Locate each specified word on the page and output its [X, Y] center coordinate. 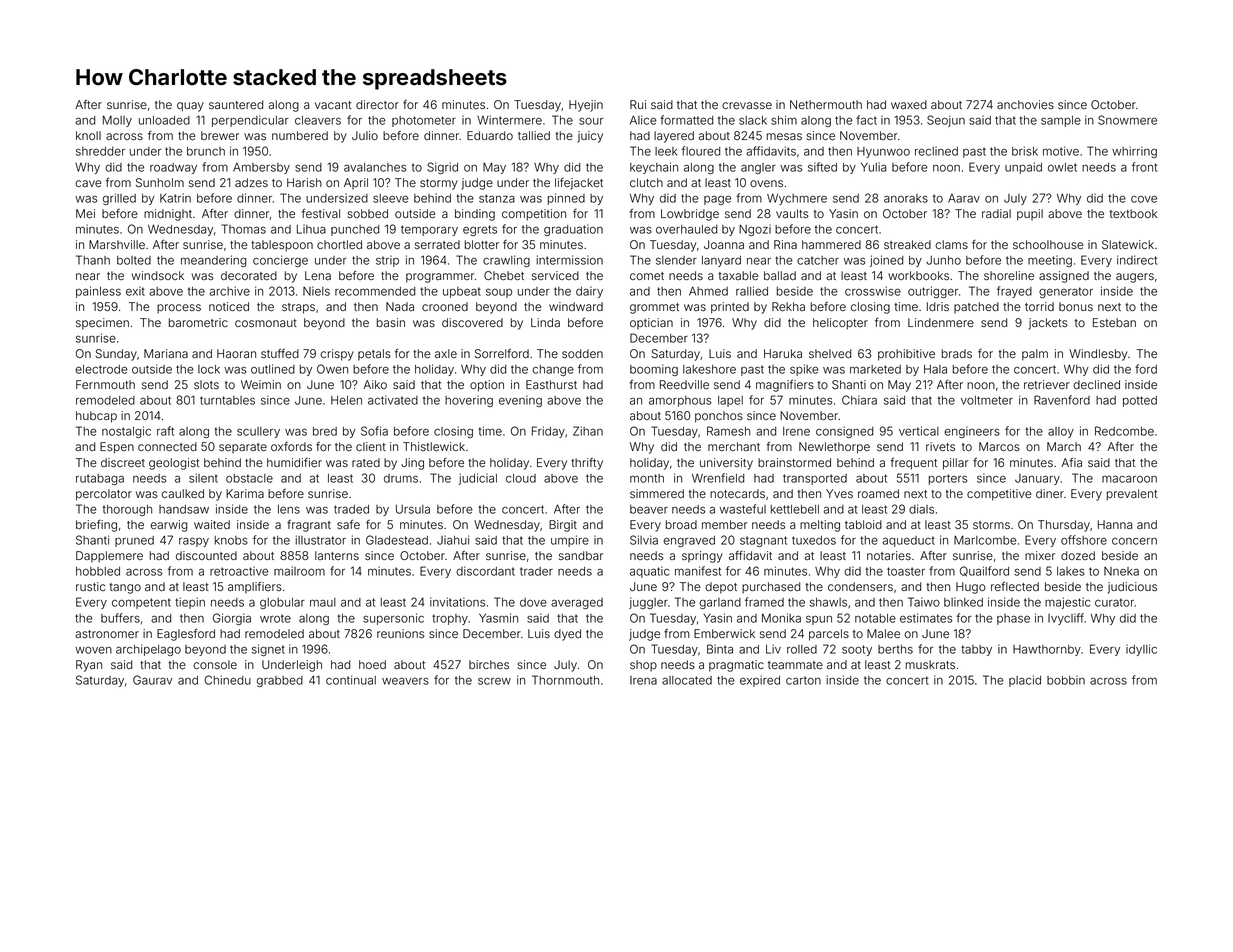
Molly [117, 121]
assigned [1064, 277]
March [1064, 446]
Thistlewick [434, 446]
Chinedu [227, 680]
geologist [174, 464]
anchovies [1025, 104]
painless [98, 292]
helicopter [840, 324]
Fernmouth [105, 384]
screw [494, 681]
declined [1096, 384]
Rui [638, 104]
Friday [548, 432]
